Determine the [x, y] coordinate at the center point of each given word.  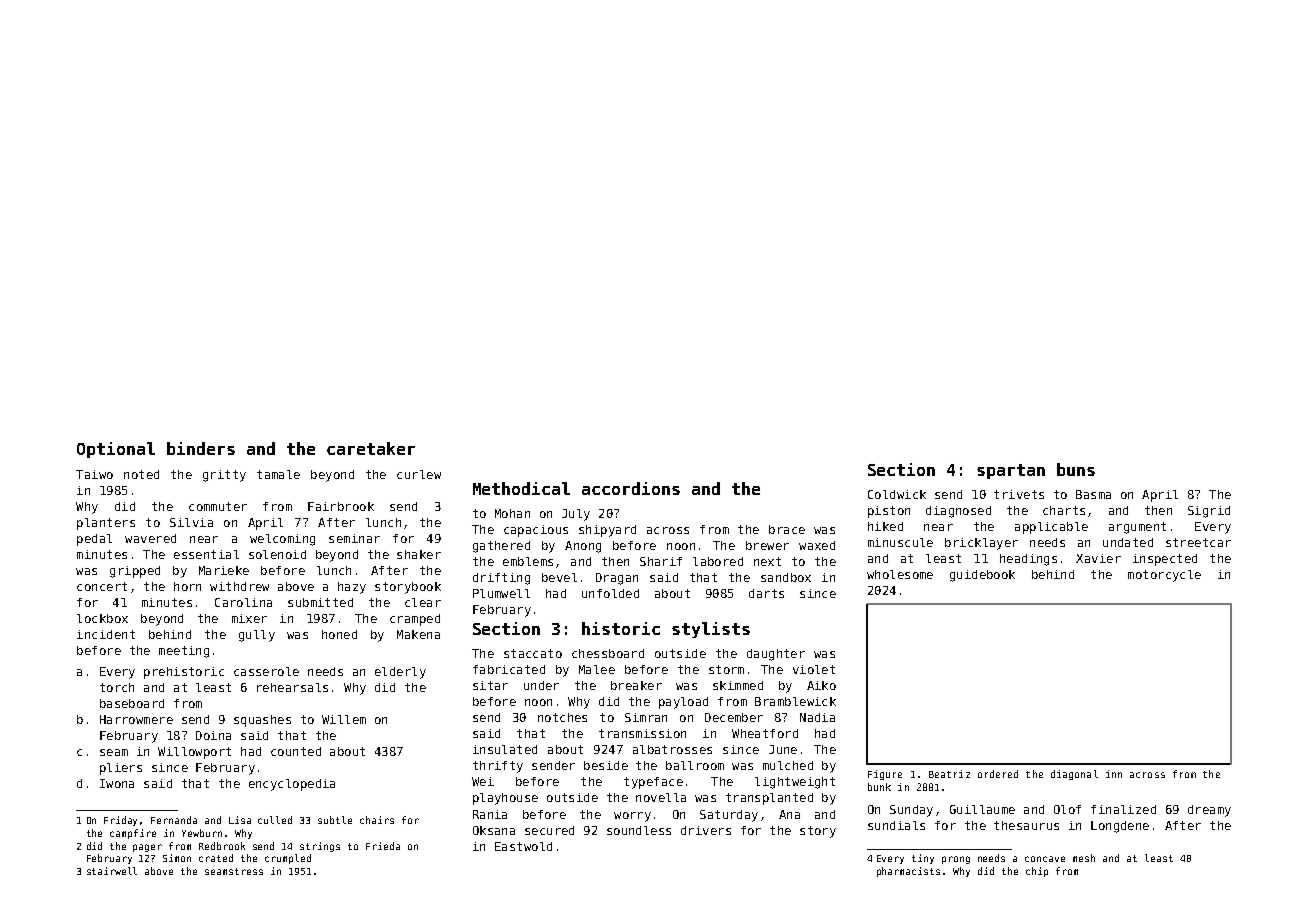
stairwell [112, 871]
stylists [711, 630]
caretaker [371, 448]
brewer [767, 545]
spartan [1011, 471]
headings [1028, 560]
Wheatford [765, 733]
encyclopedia [292, 785]
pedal [94, 540]
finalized [1123, 809]
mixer [249, 618]
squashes [262, 721]
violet [814, 669]
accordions [631, 488]
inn [1114, 774]
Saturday [729, 816]
